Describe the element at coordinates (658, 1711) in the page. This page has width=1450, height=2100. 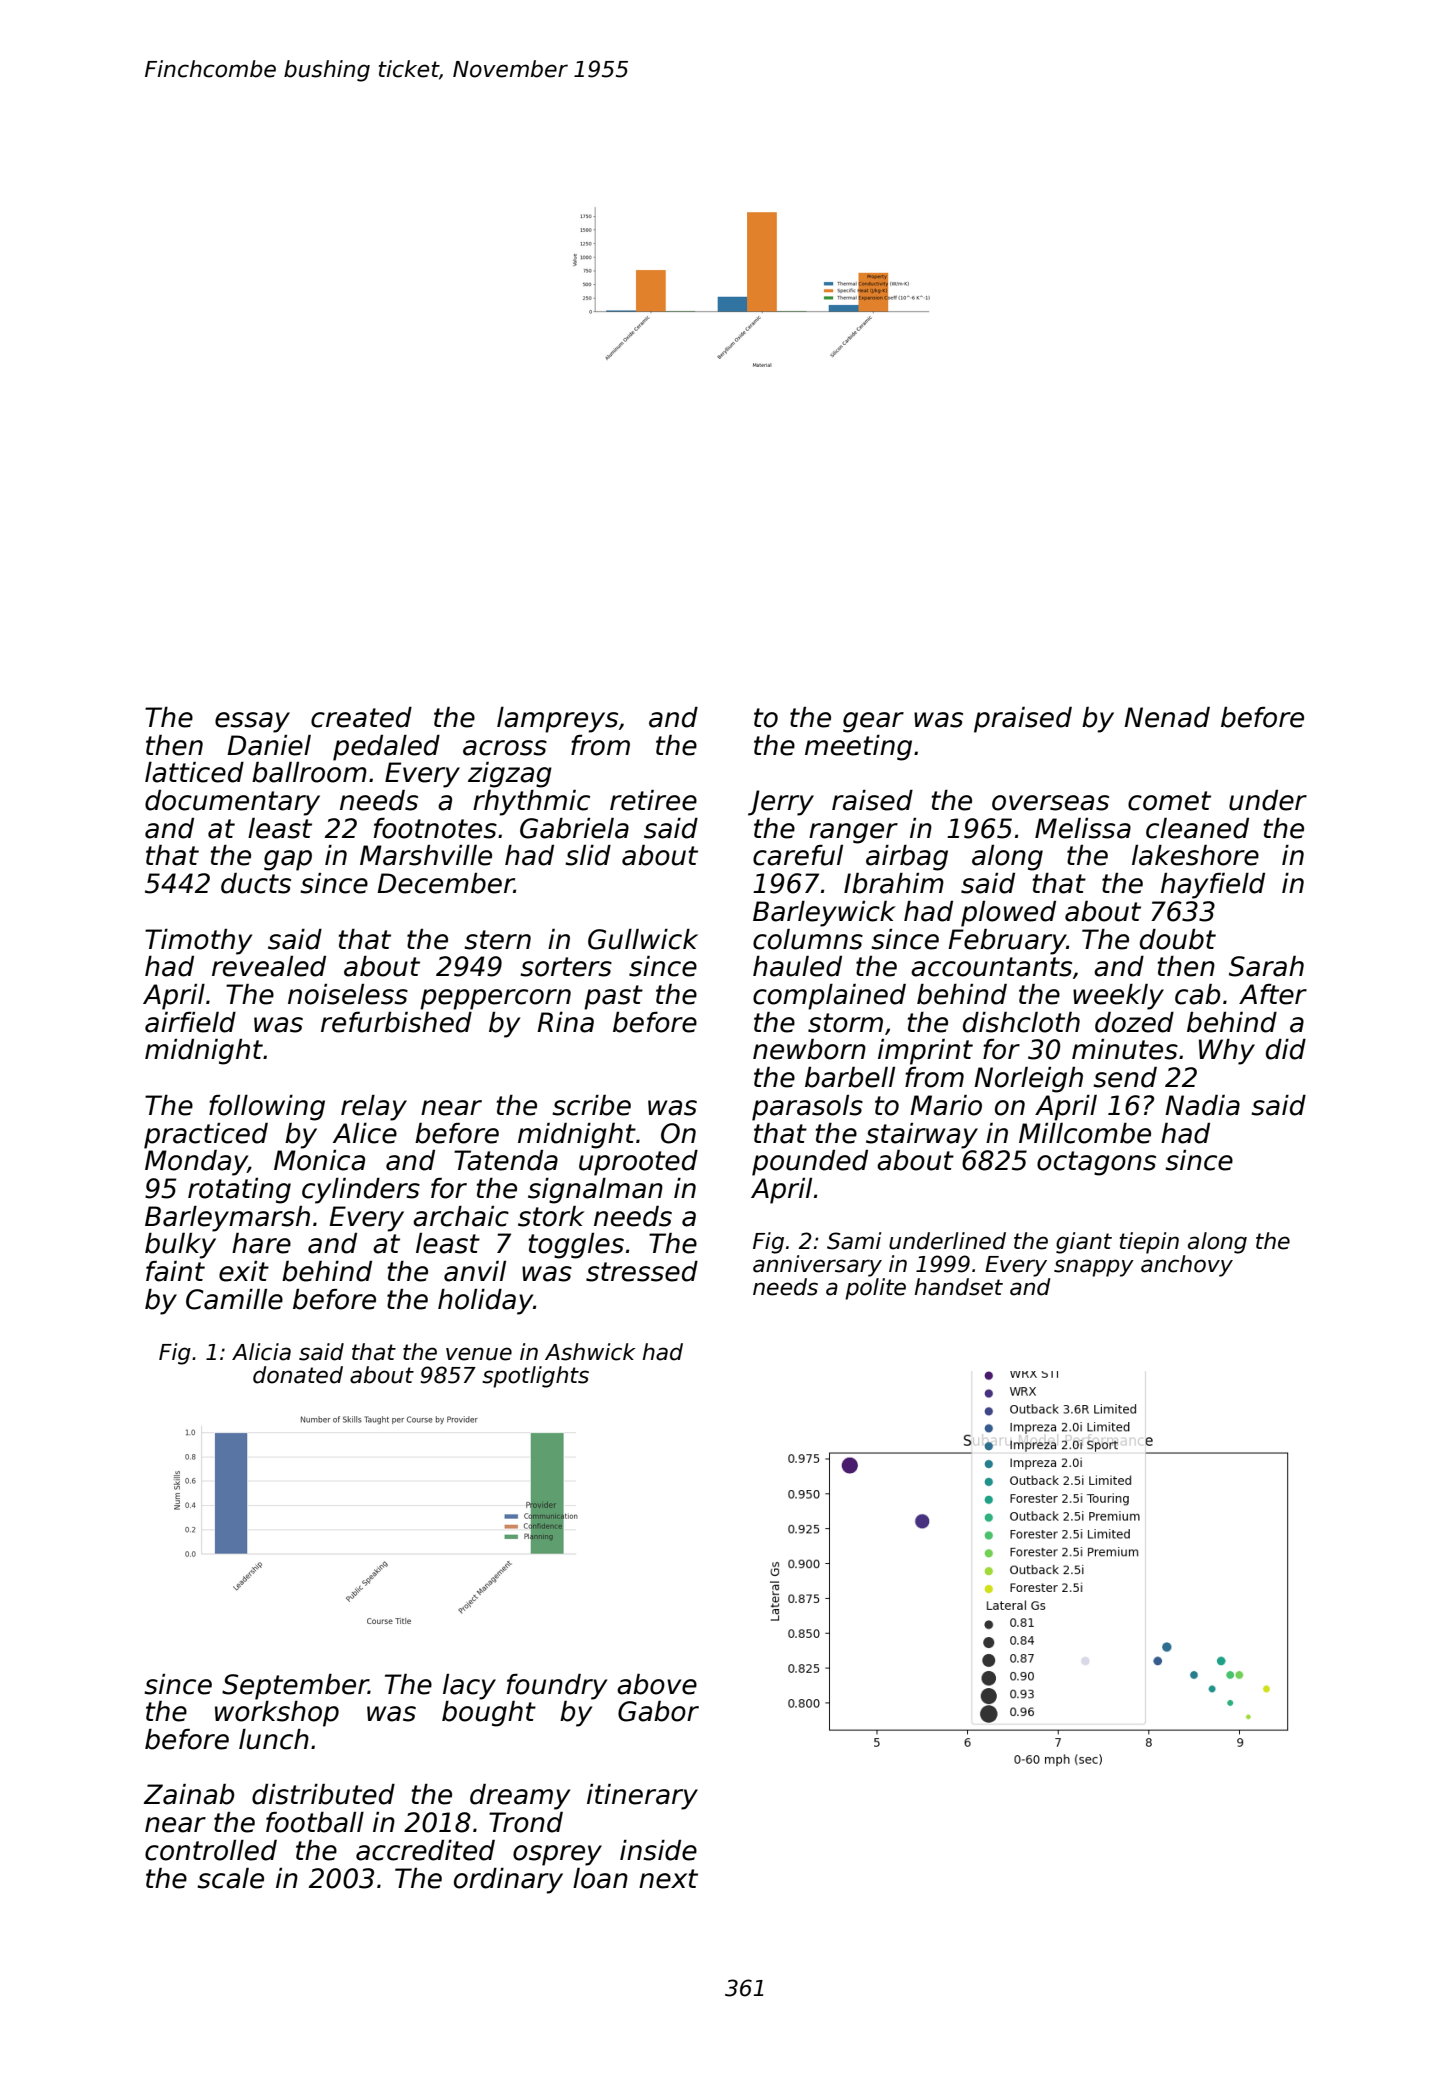
I see `Gabor` at that location.
